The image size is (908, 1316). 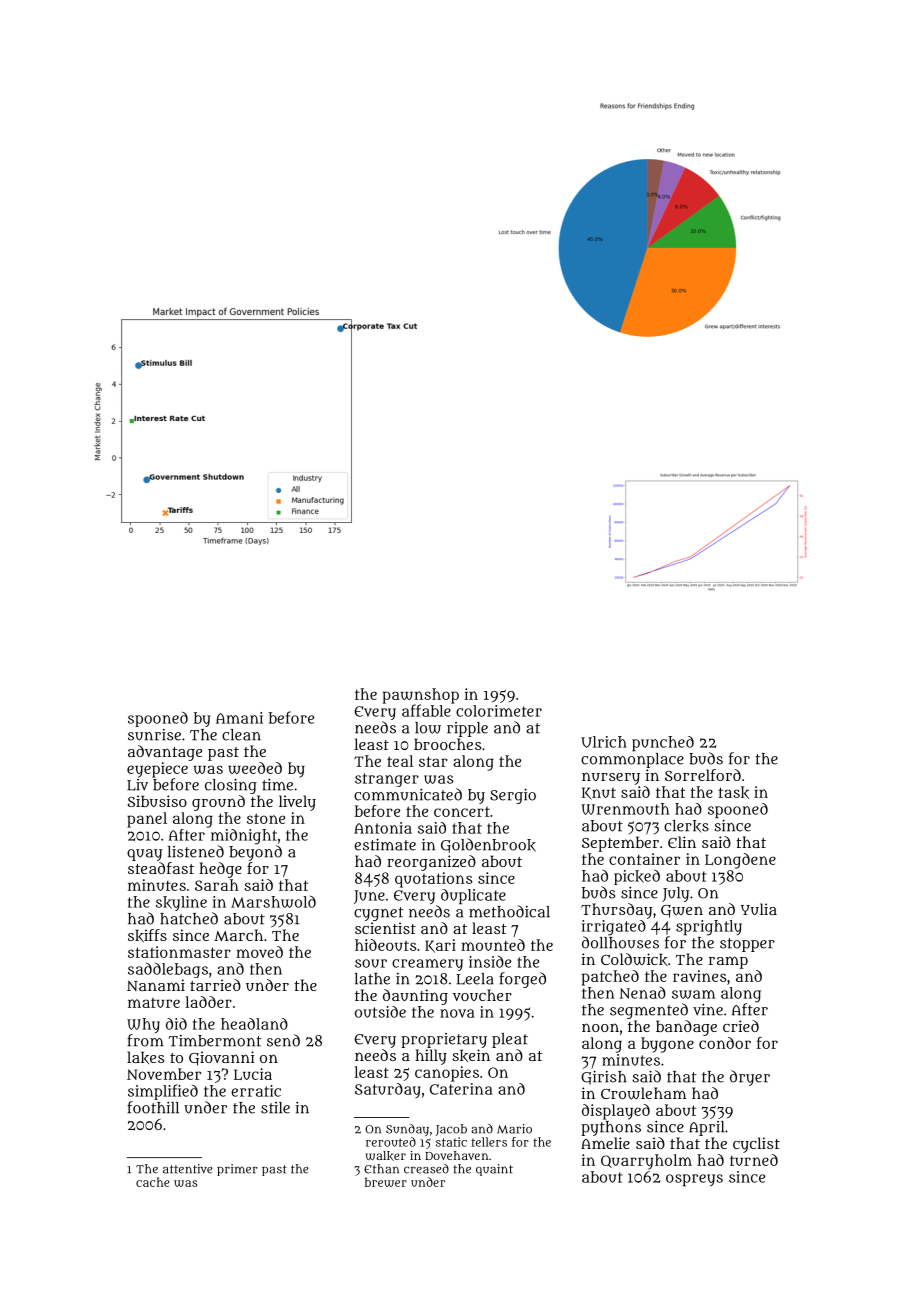 I want to click on ospreys, so click(x=694, y=1180).
